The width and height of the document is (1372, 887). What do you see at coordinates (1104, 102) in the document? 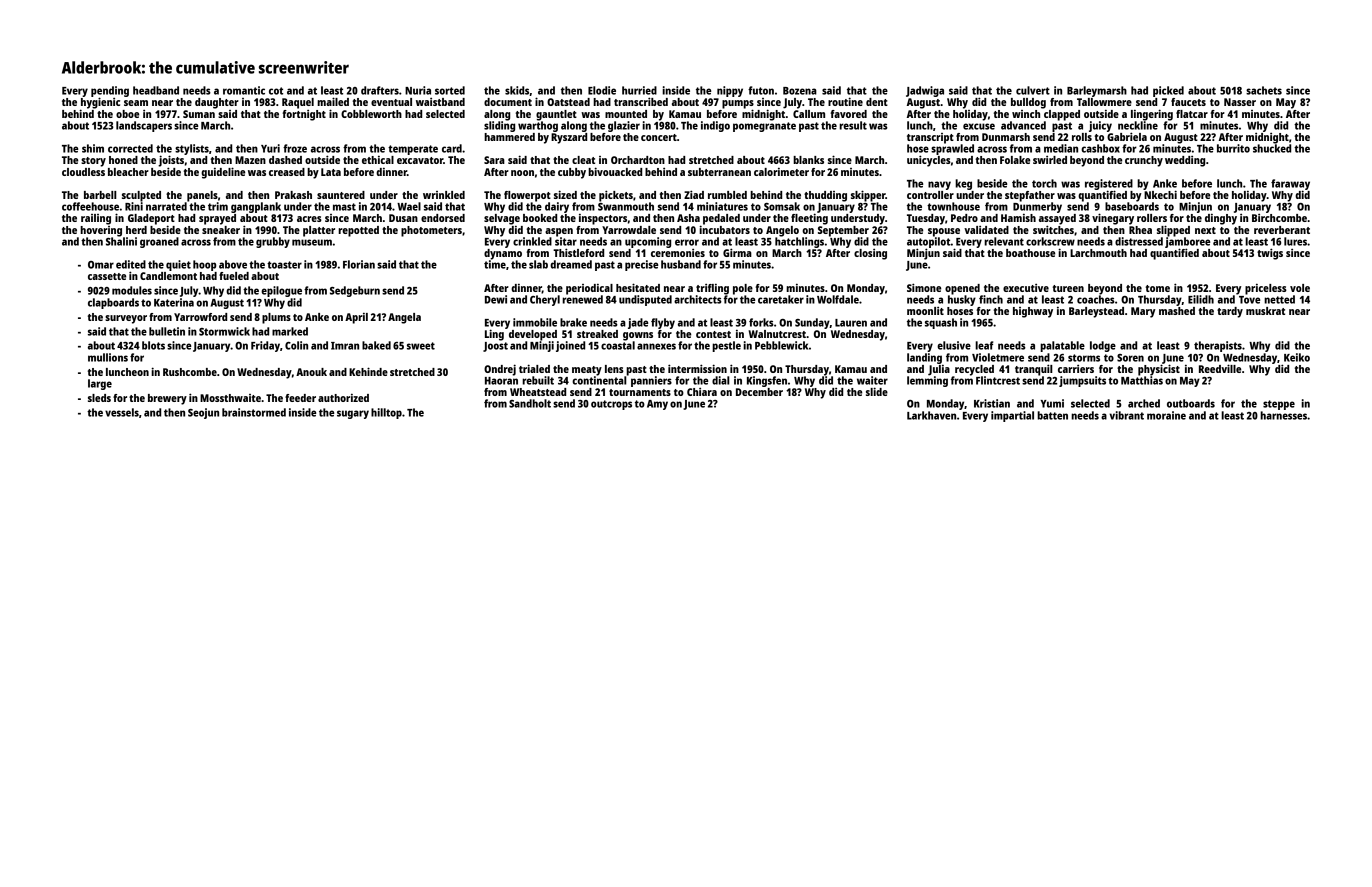
I see `Tallowmere` at bounding box center [1104, 102].
